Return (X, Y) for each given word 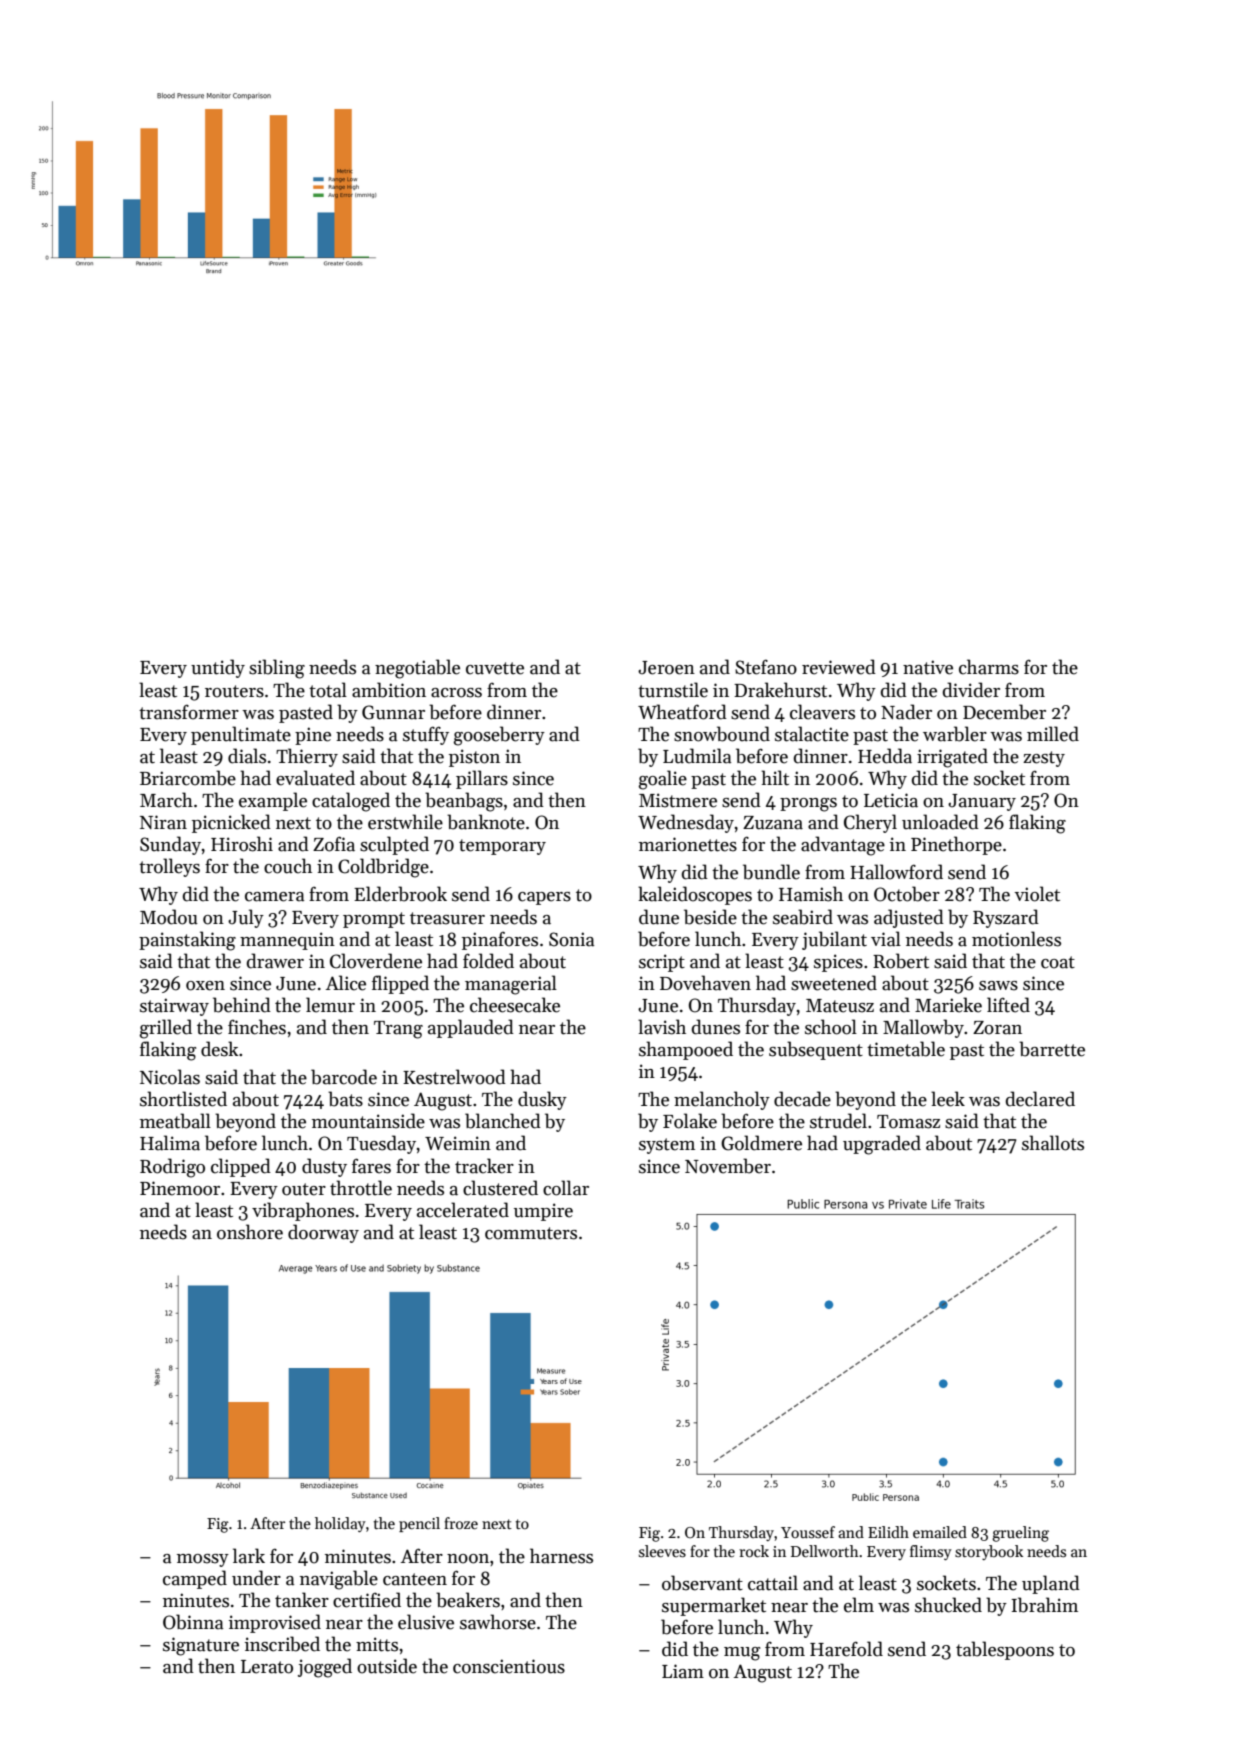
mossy (203, 1560)
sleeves (662, 1551)
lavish (662, 1027)
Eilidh (888, 1532)
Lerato (267, 1667)
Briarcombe (188, 778)
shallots (1053, 1143)
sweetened (834, 983)
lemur (330, 1005)
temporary (502, 847)
